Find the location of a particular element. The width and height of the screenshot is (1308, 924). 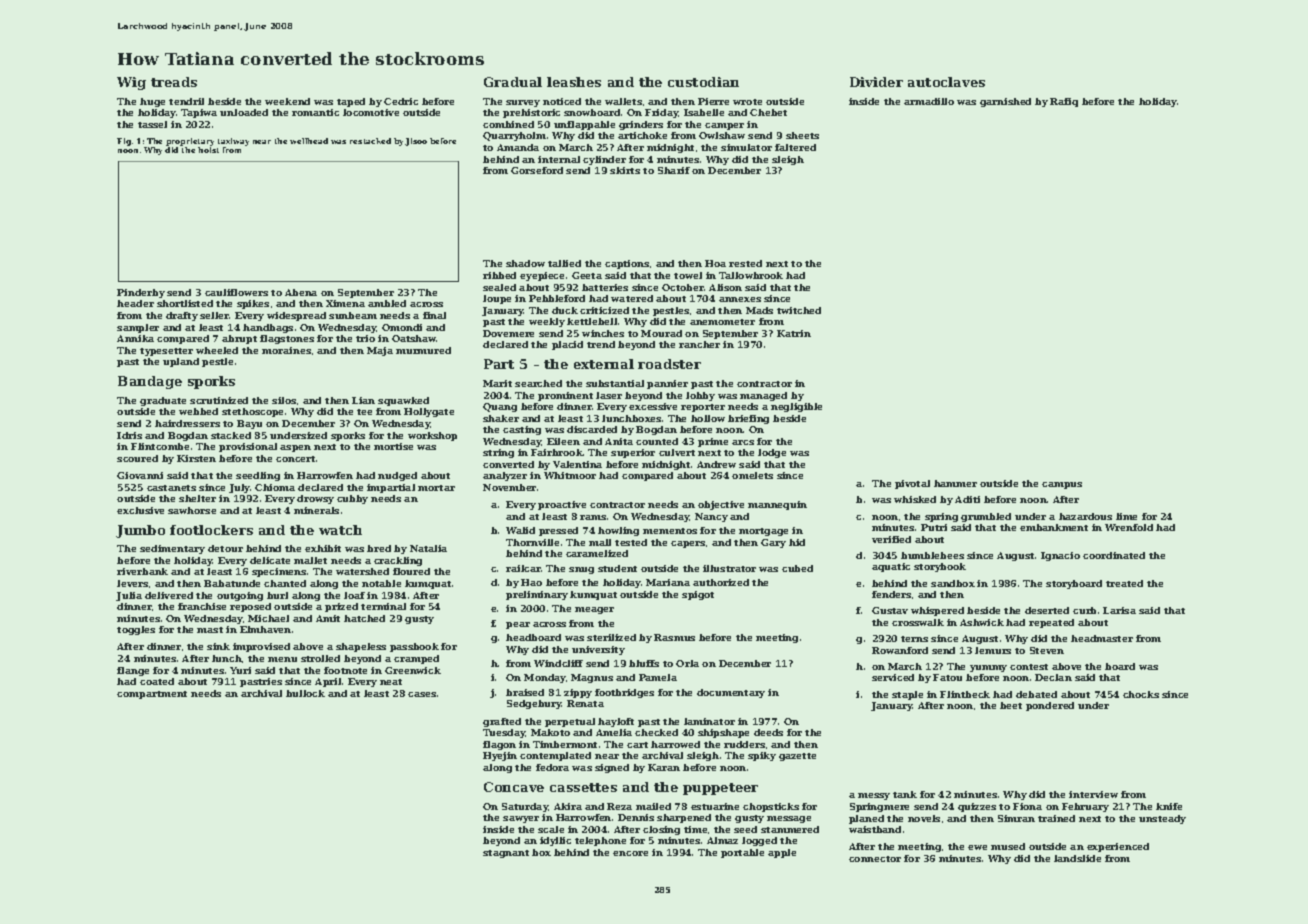

hammer is located at coordinates (955, 483).
